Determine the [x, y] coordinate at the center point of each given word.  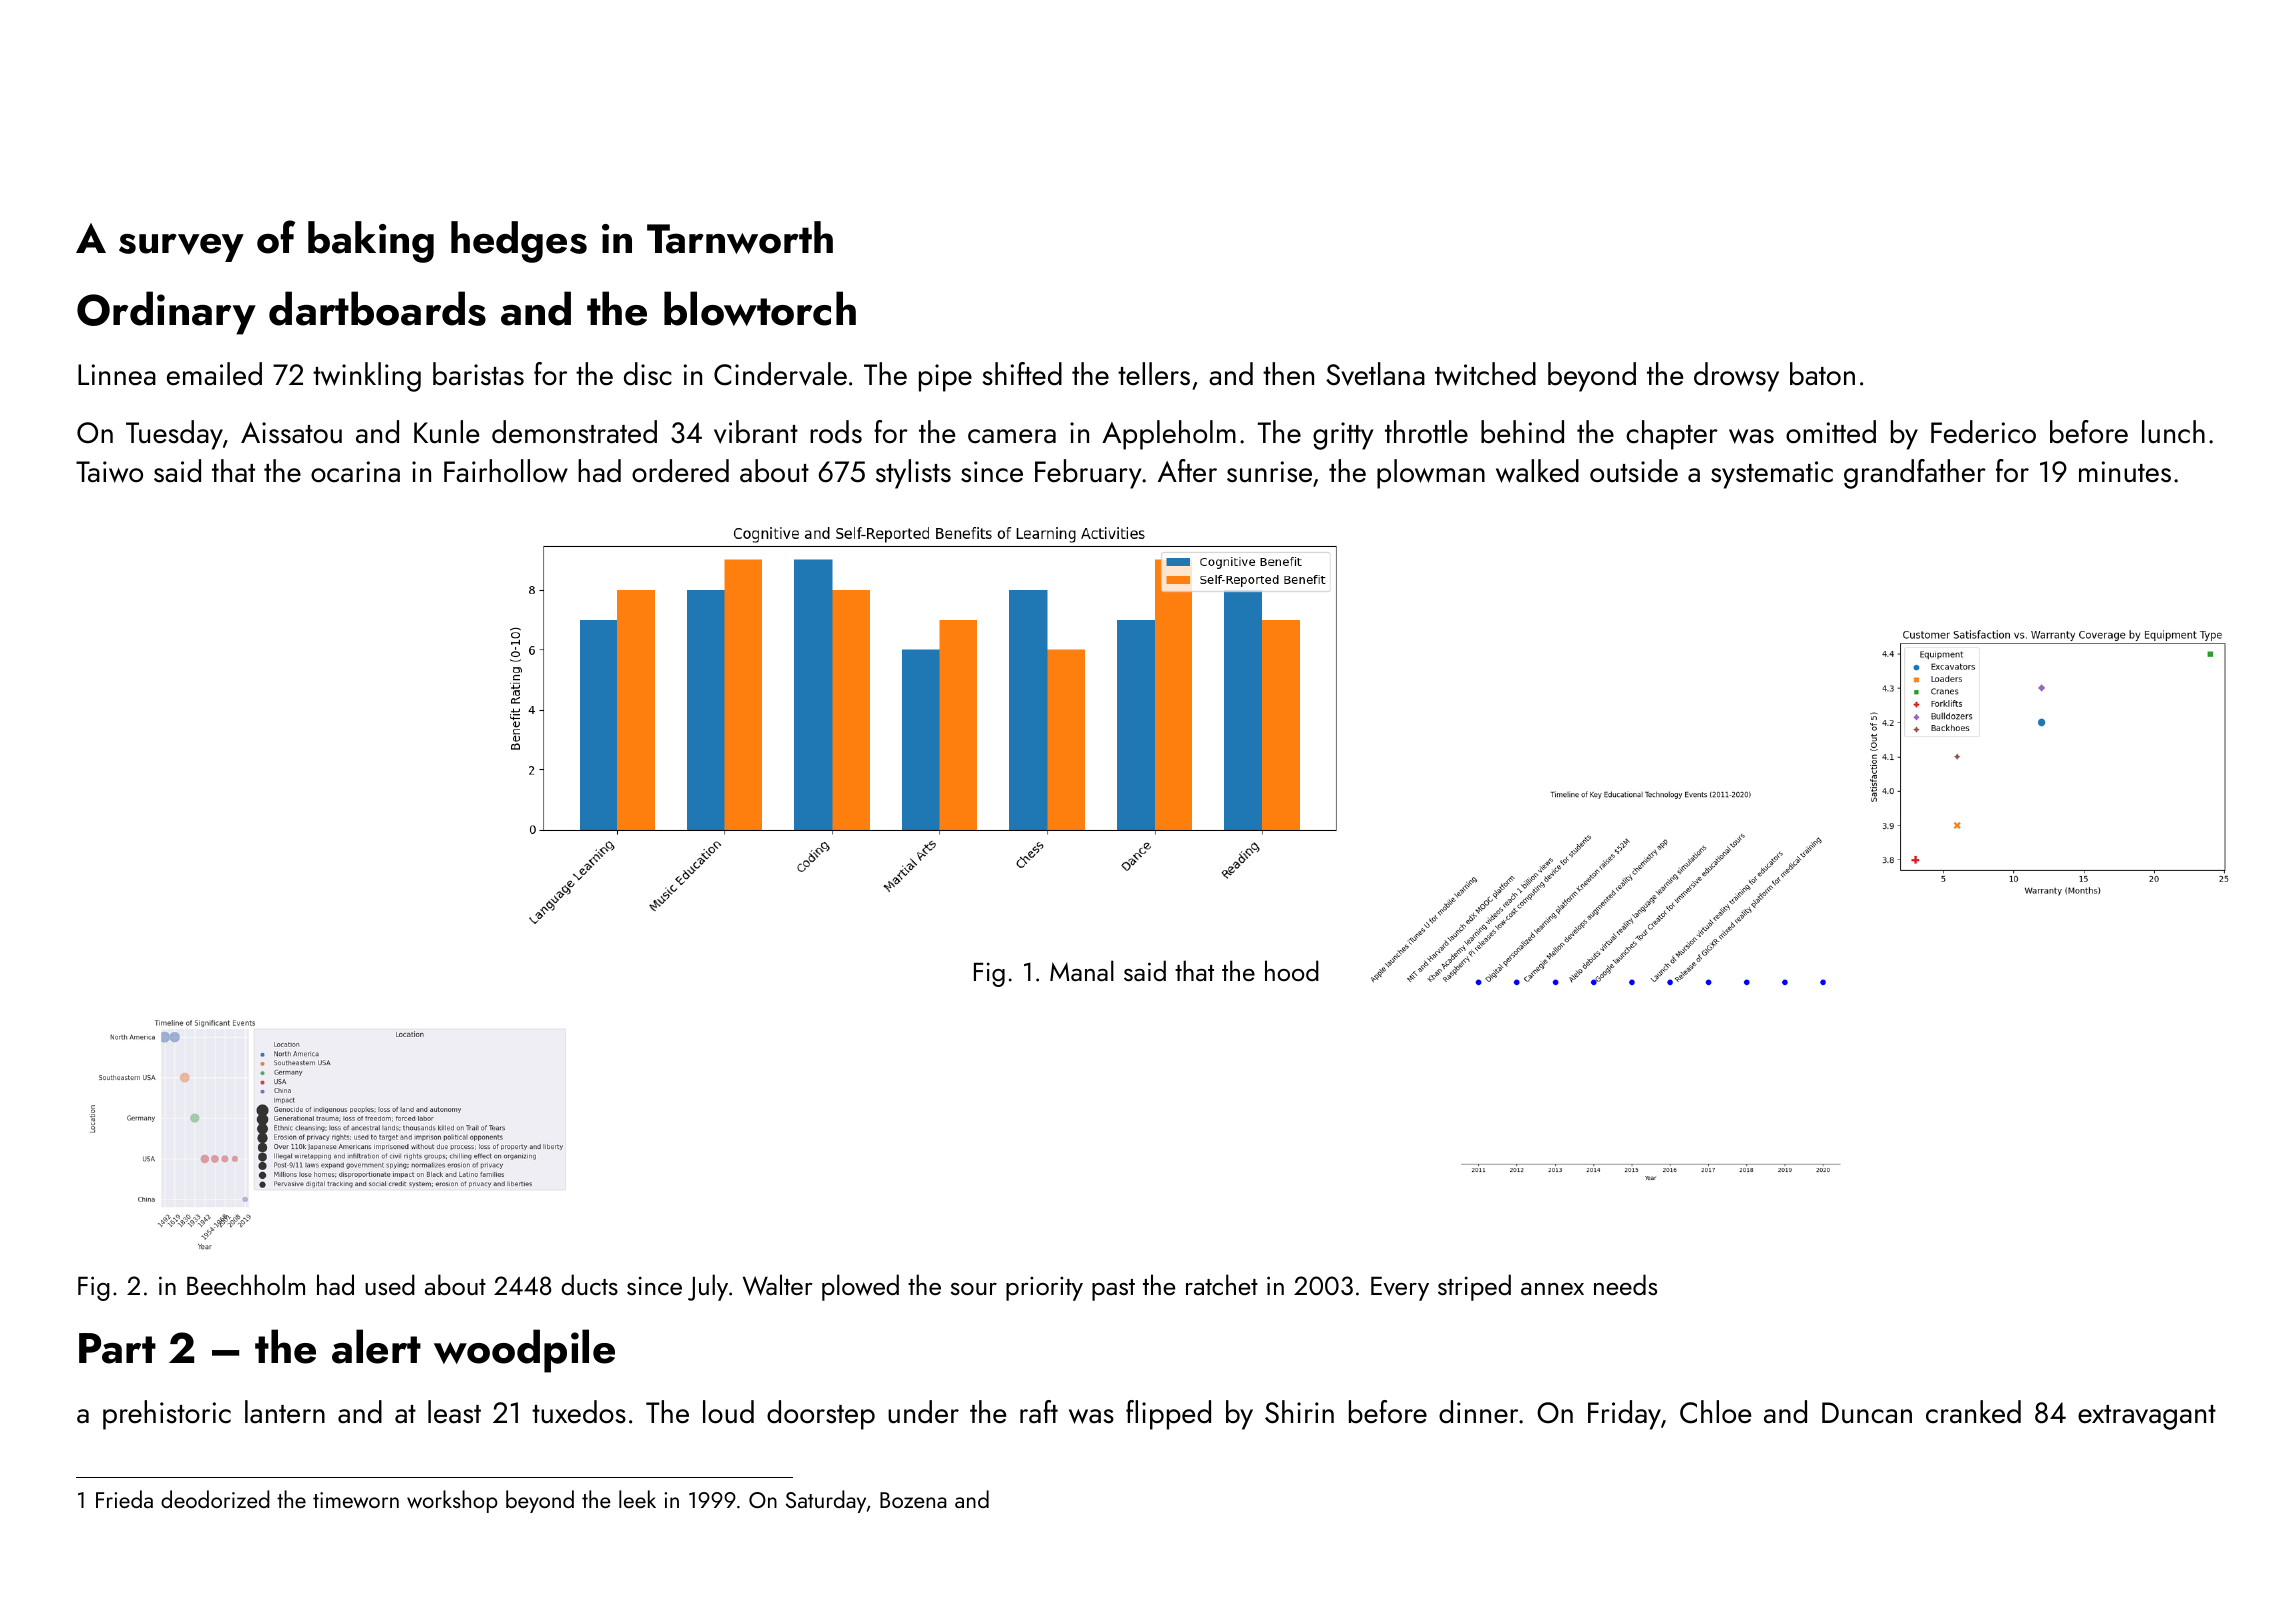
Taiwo [109, 472]
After [1187, 471]
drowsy [1736, 377]
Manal [1082, 970]
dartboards [377, 308]
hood [1292, 970]
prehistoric [167, 1415]
